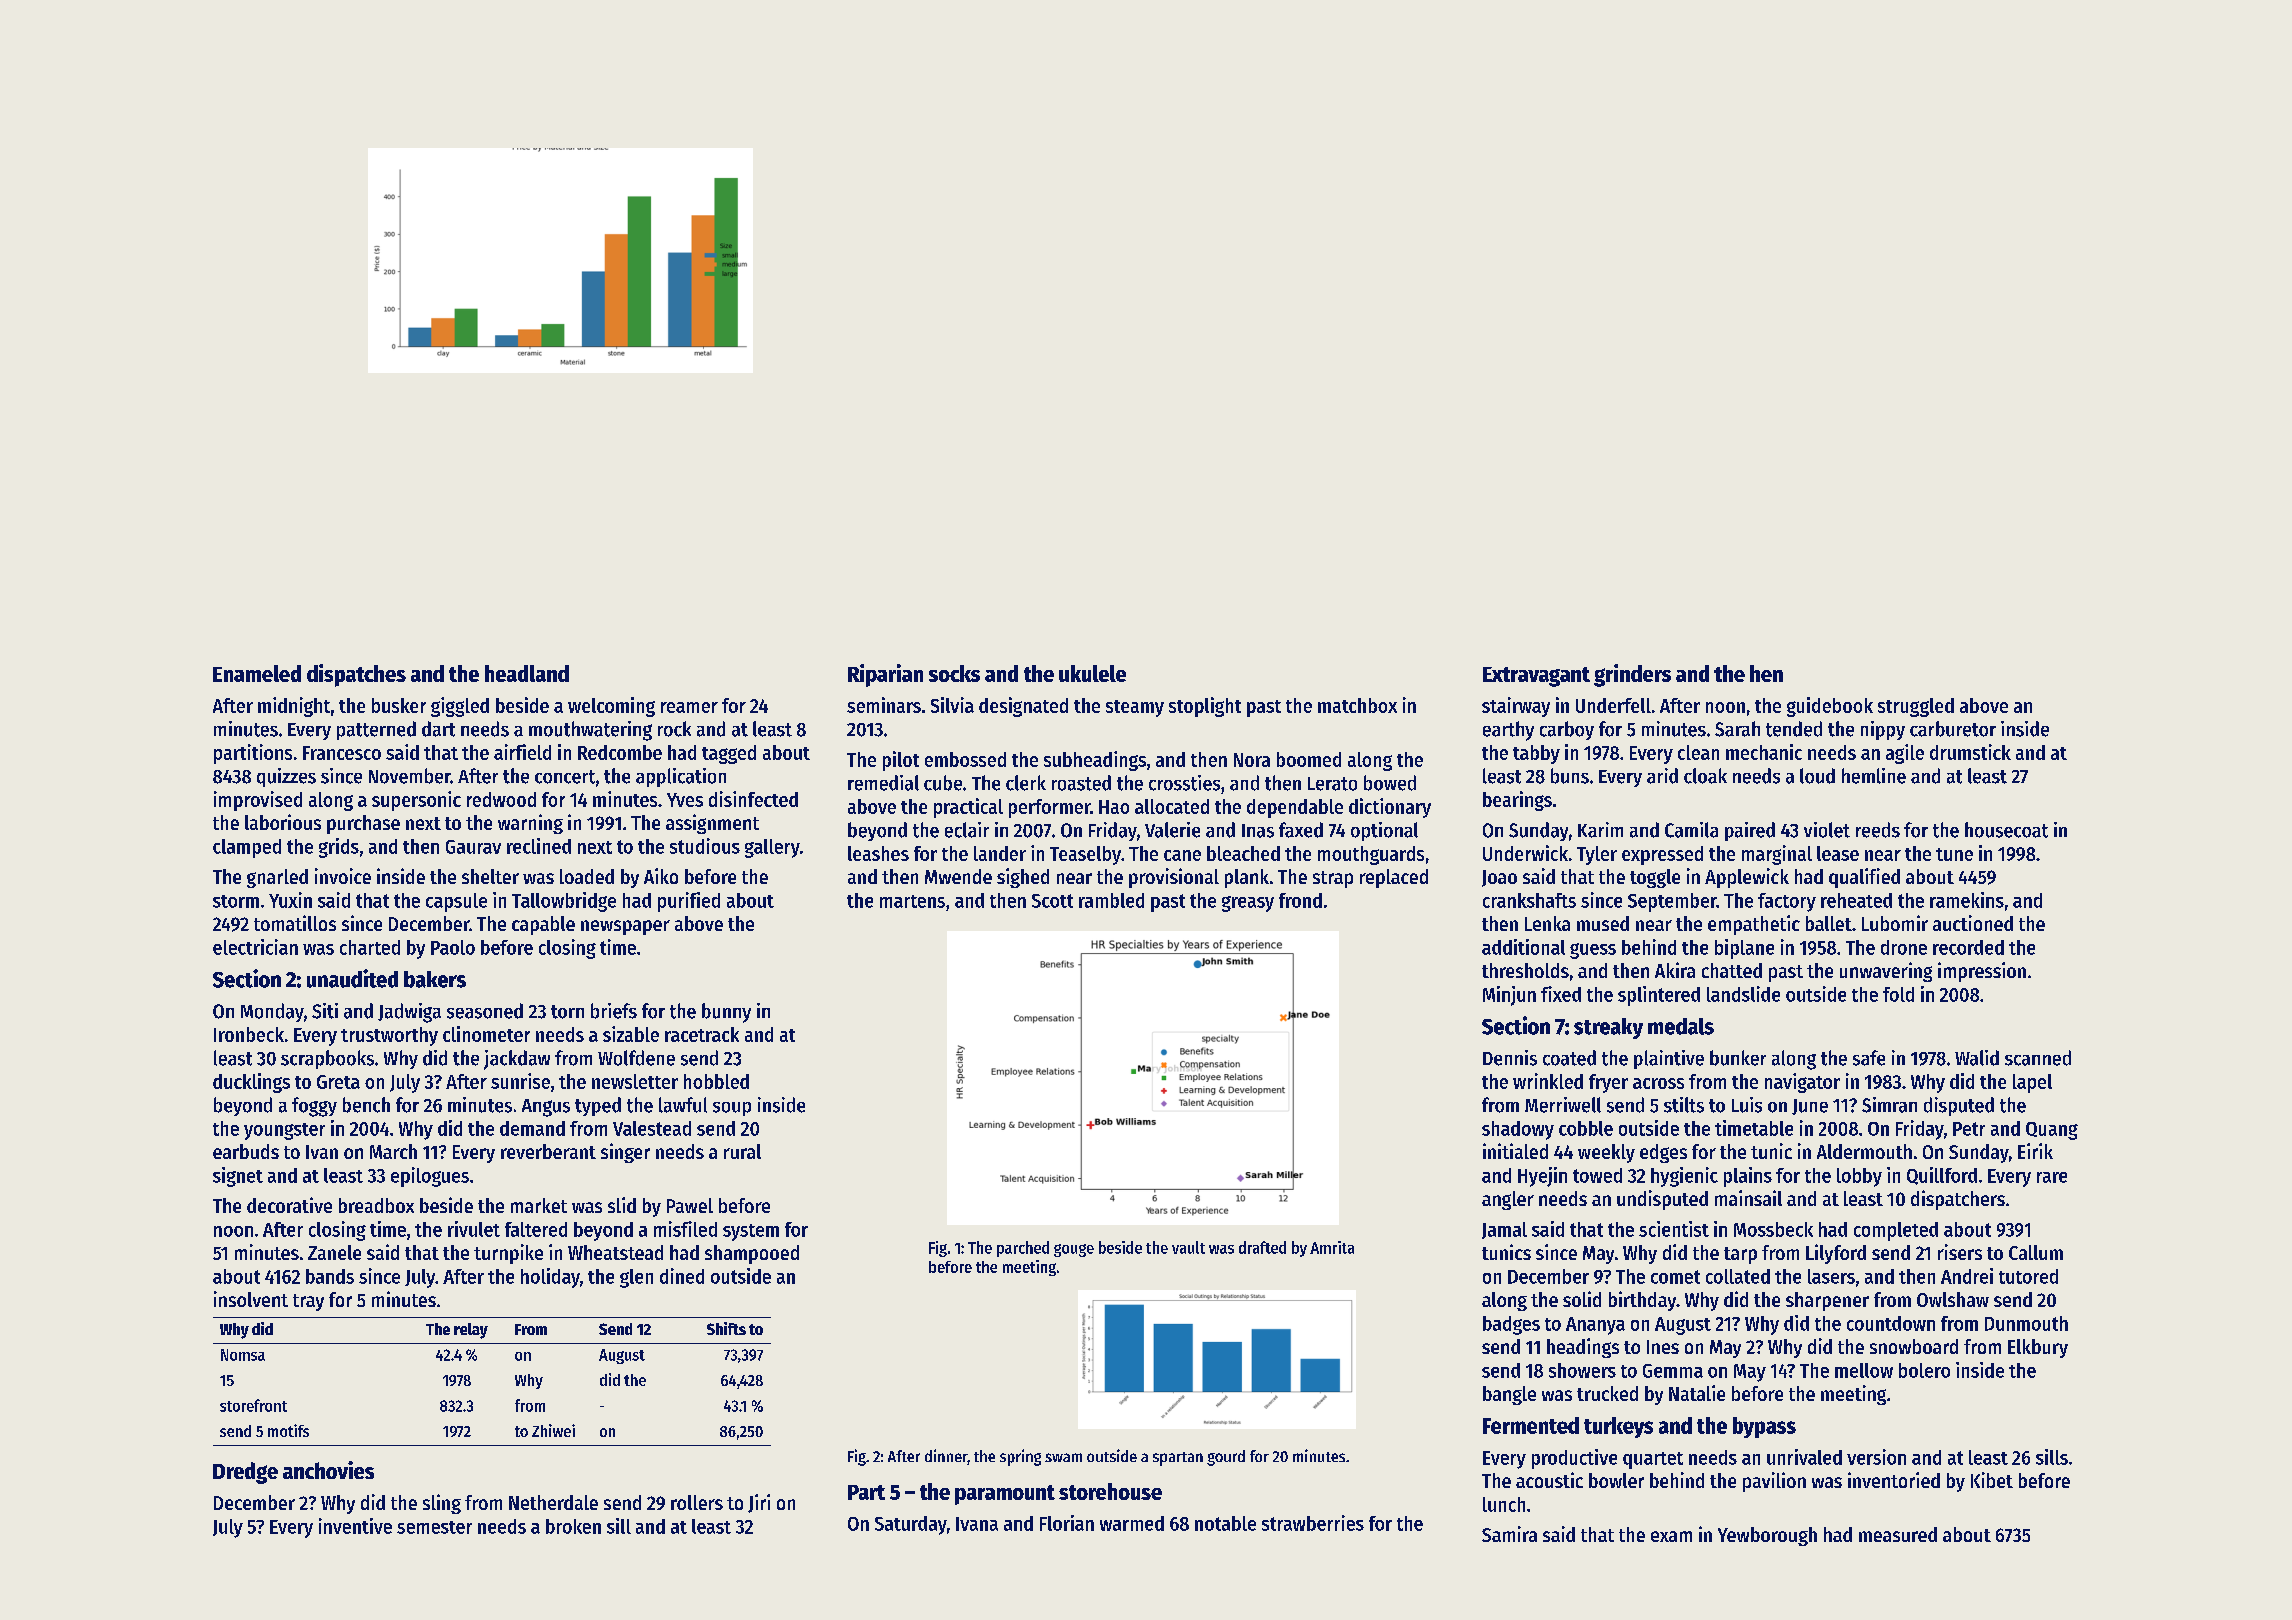 The height and width of the document is (1620, 2292). What do you see at coordinates (1830, 707) in the document?
I see `guidebook` at bounding box center [1830, 707].
